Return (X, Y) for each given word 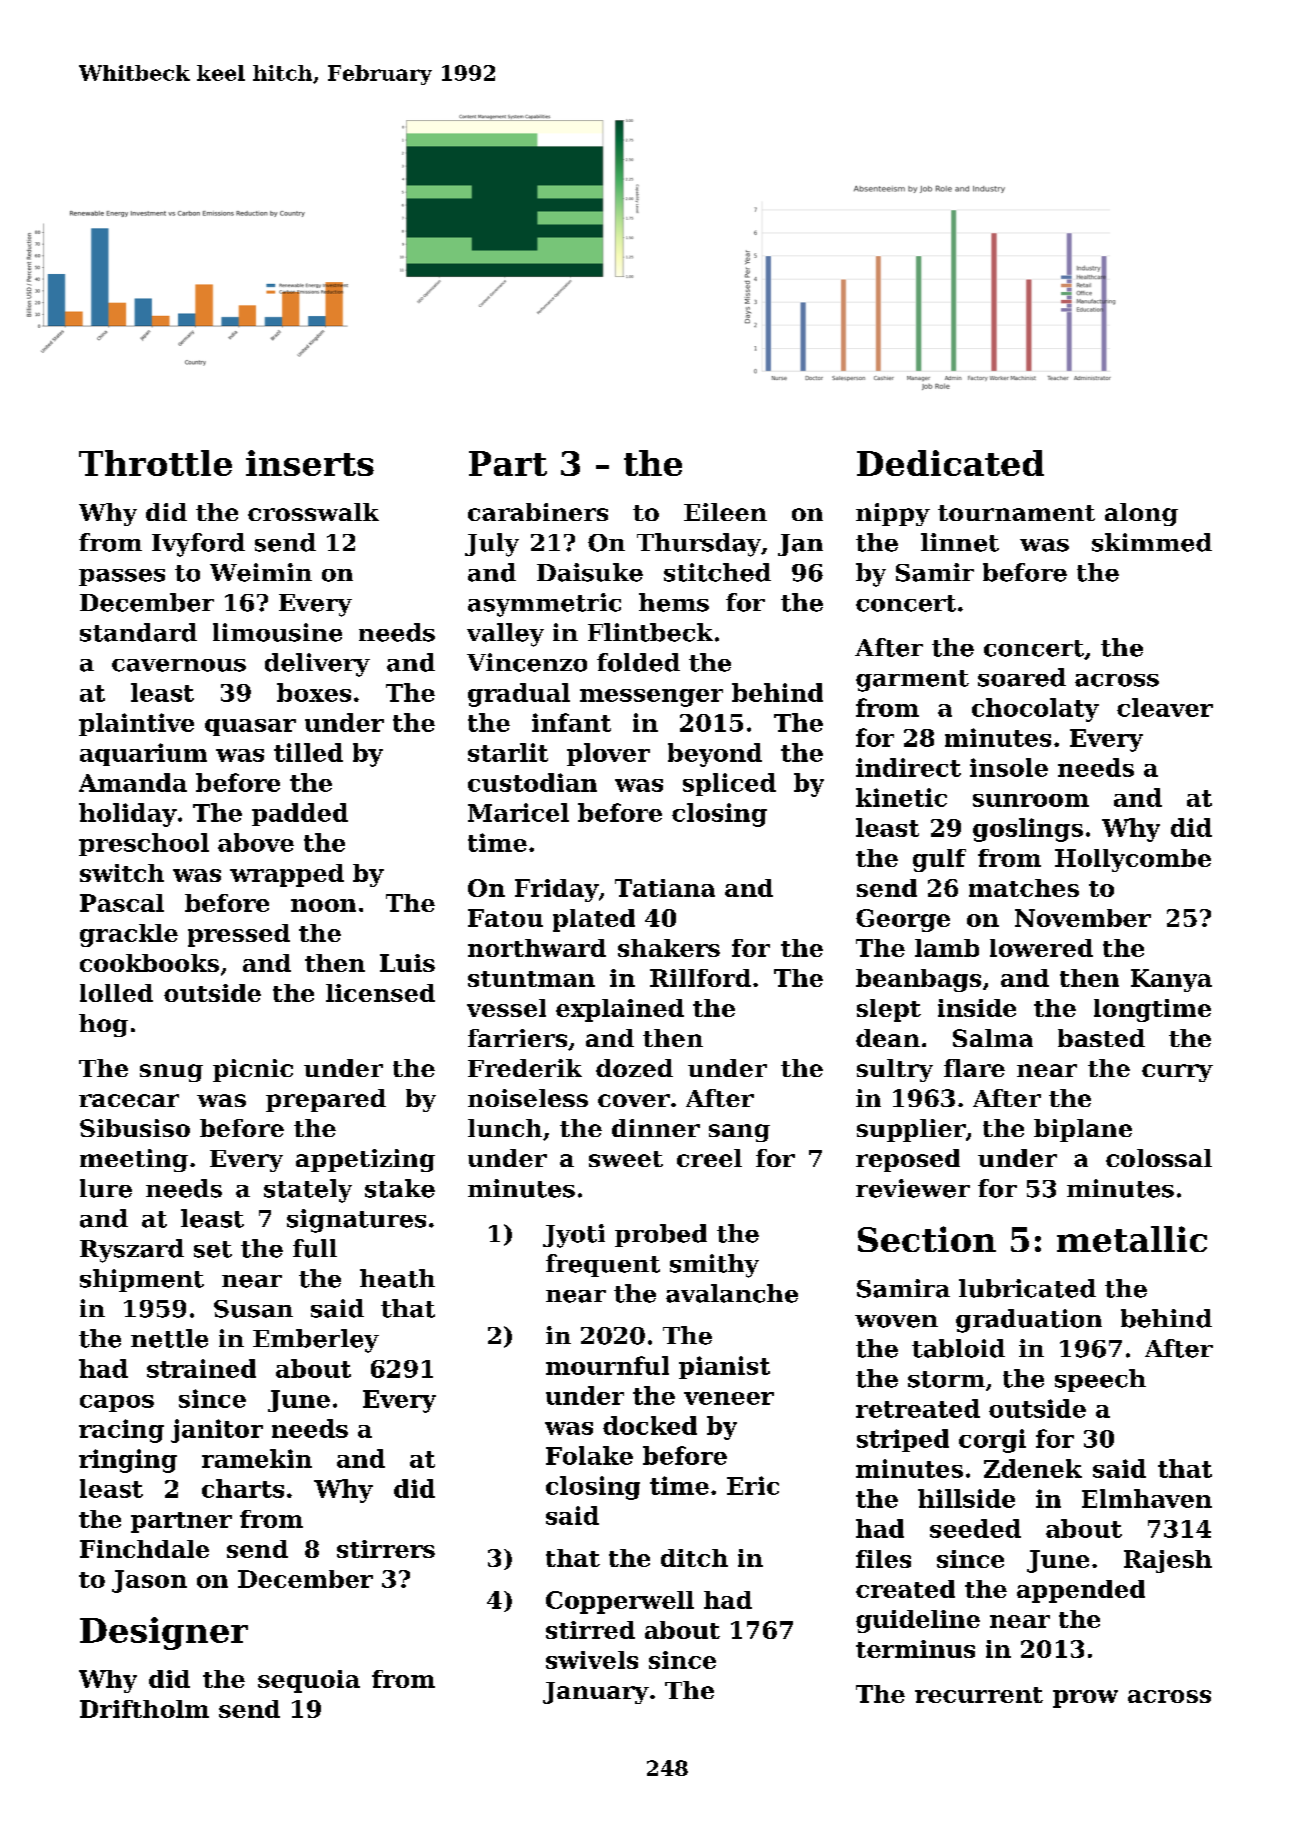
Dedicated (950, 463)
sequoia (309, 1681)
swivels (592, 1660)
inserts (310, 463)
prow (1085, 1699)
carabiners (538, 512)
